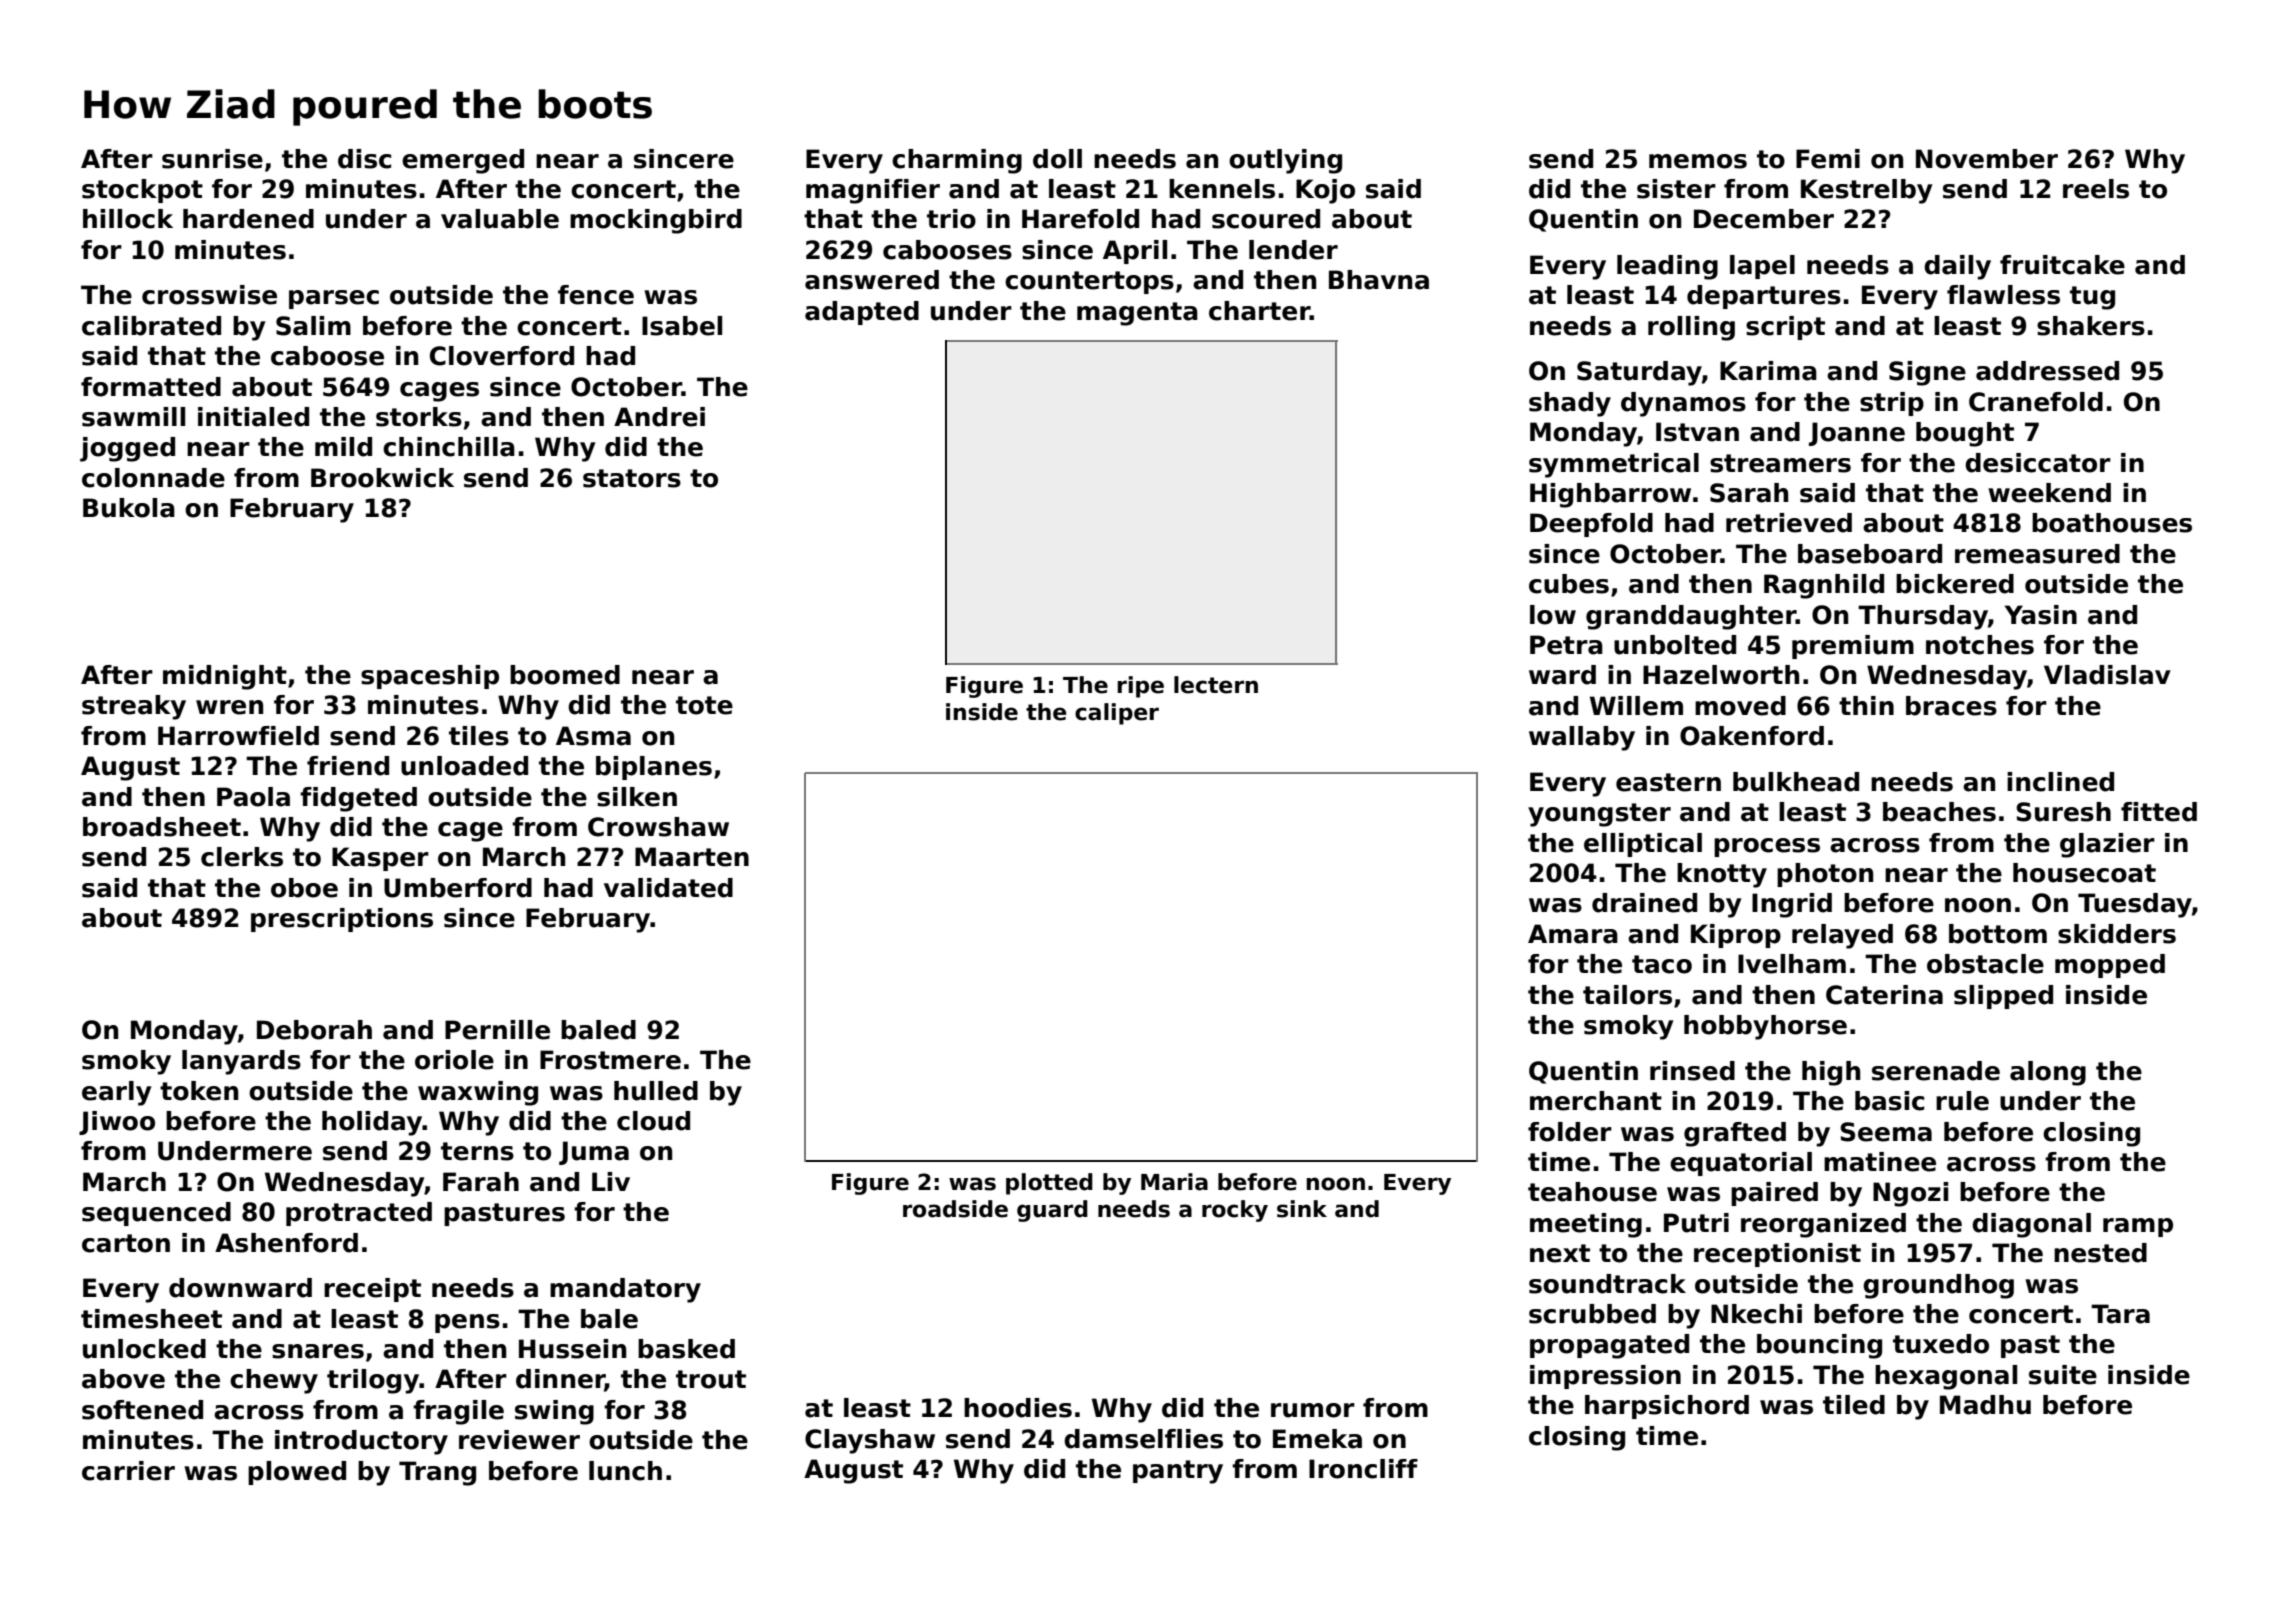  I want to click on November, so click(1987, 159).
